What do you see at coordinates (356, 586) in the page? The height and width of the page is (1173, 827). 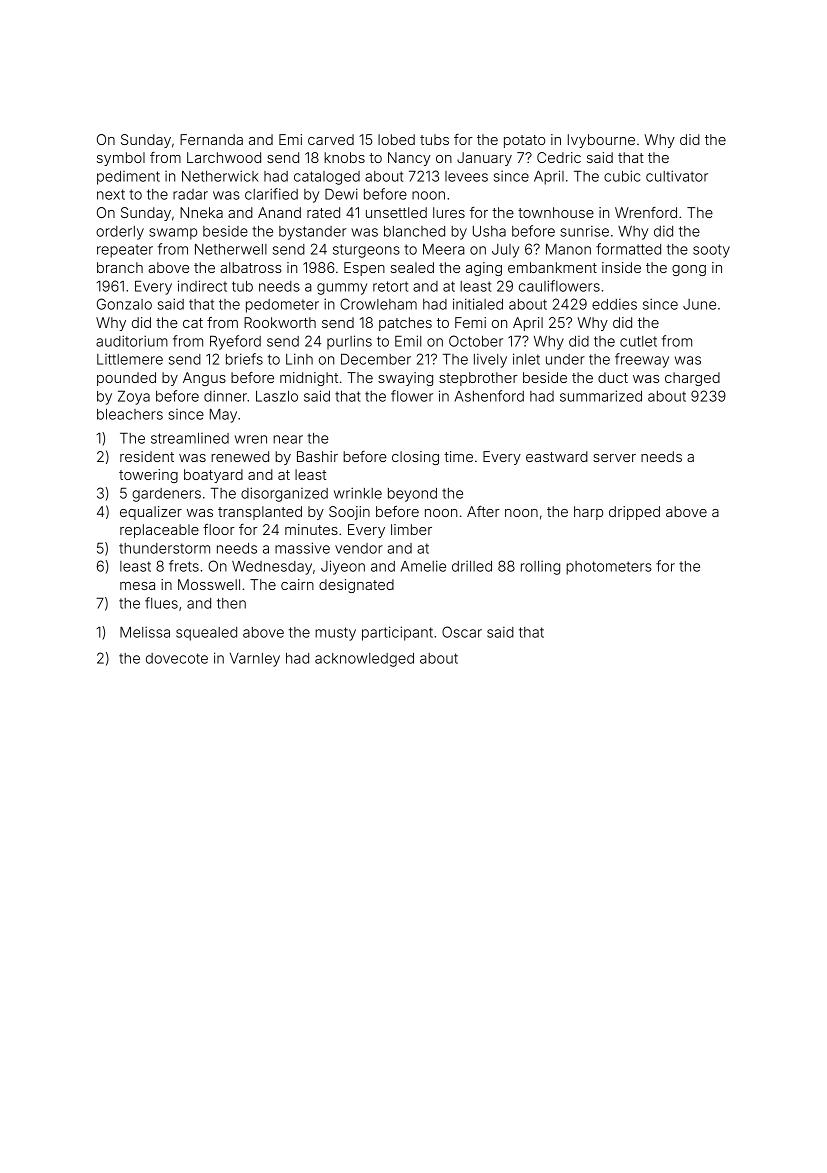 I see `designated` at bounding box center [356, 586].
